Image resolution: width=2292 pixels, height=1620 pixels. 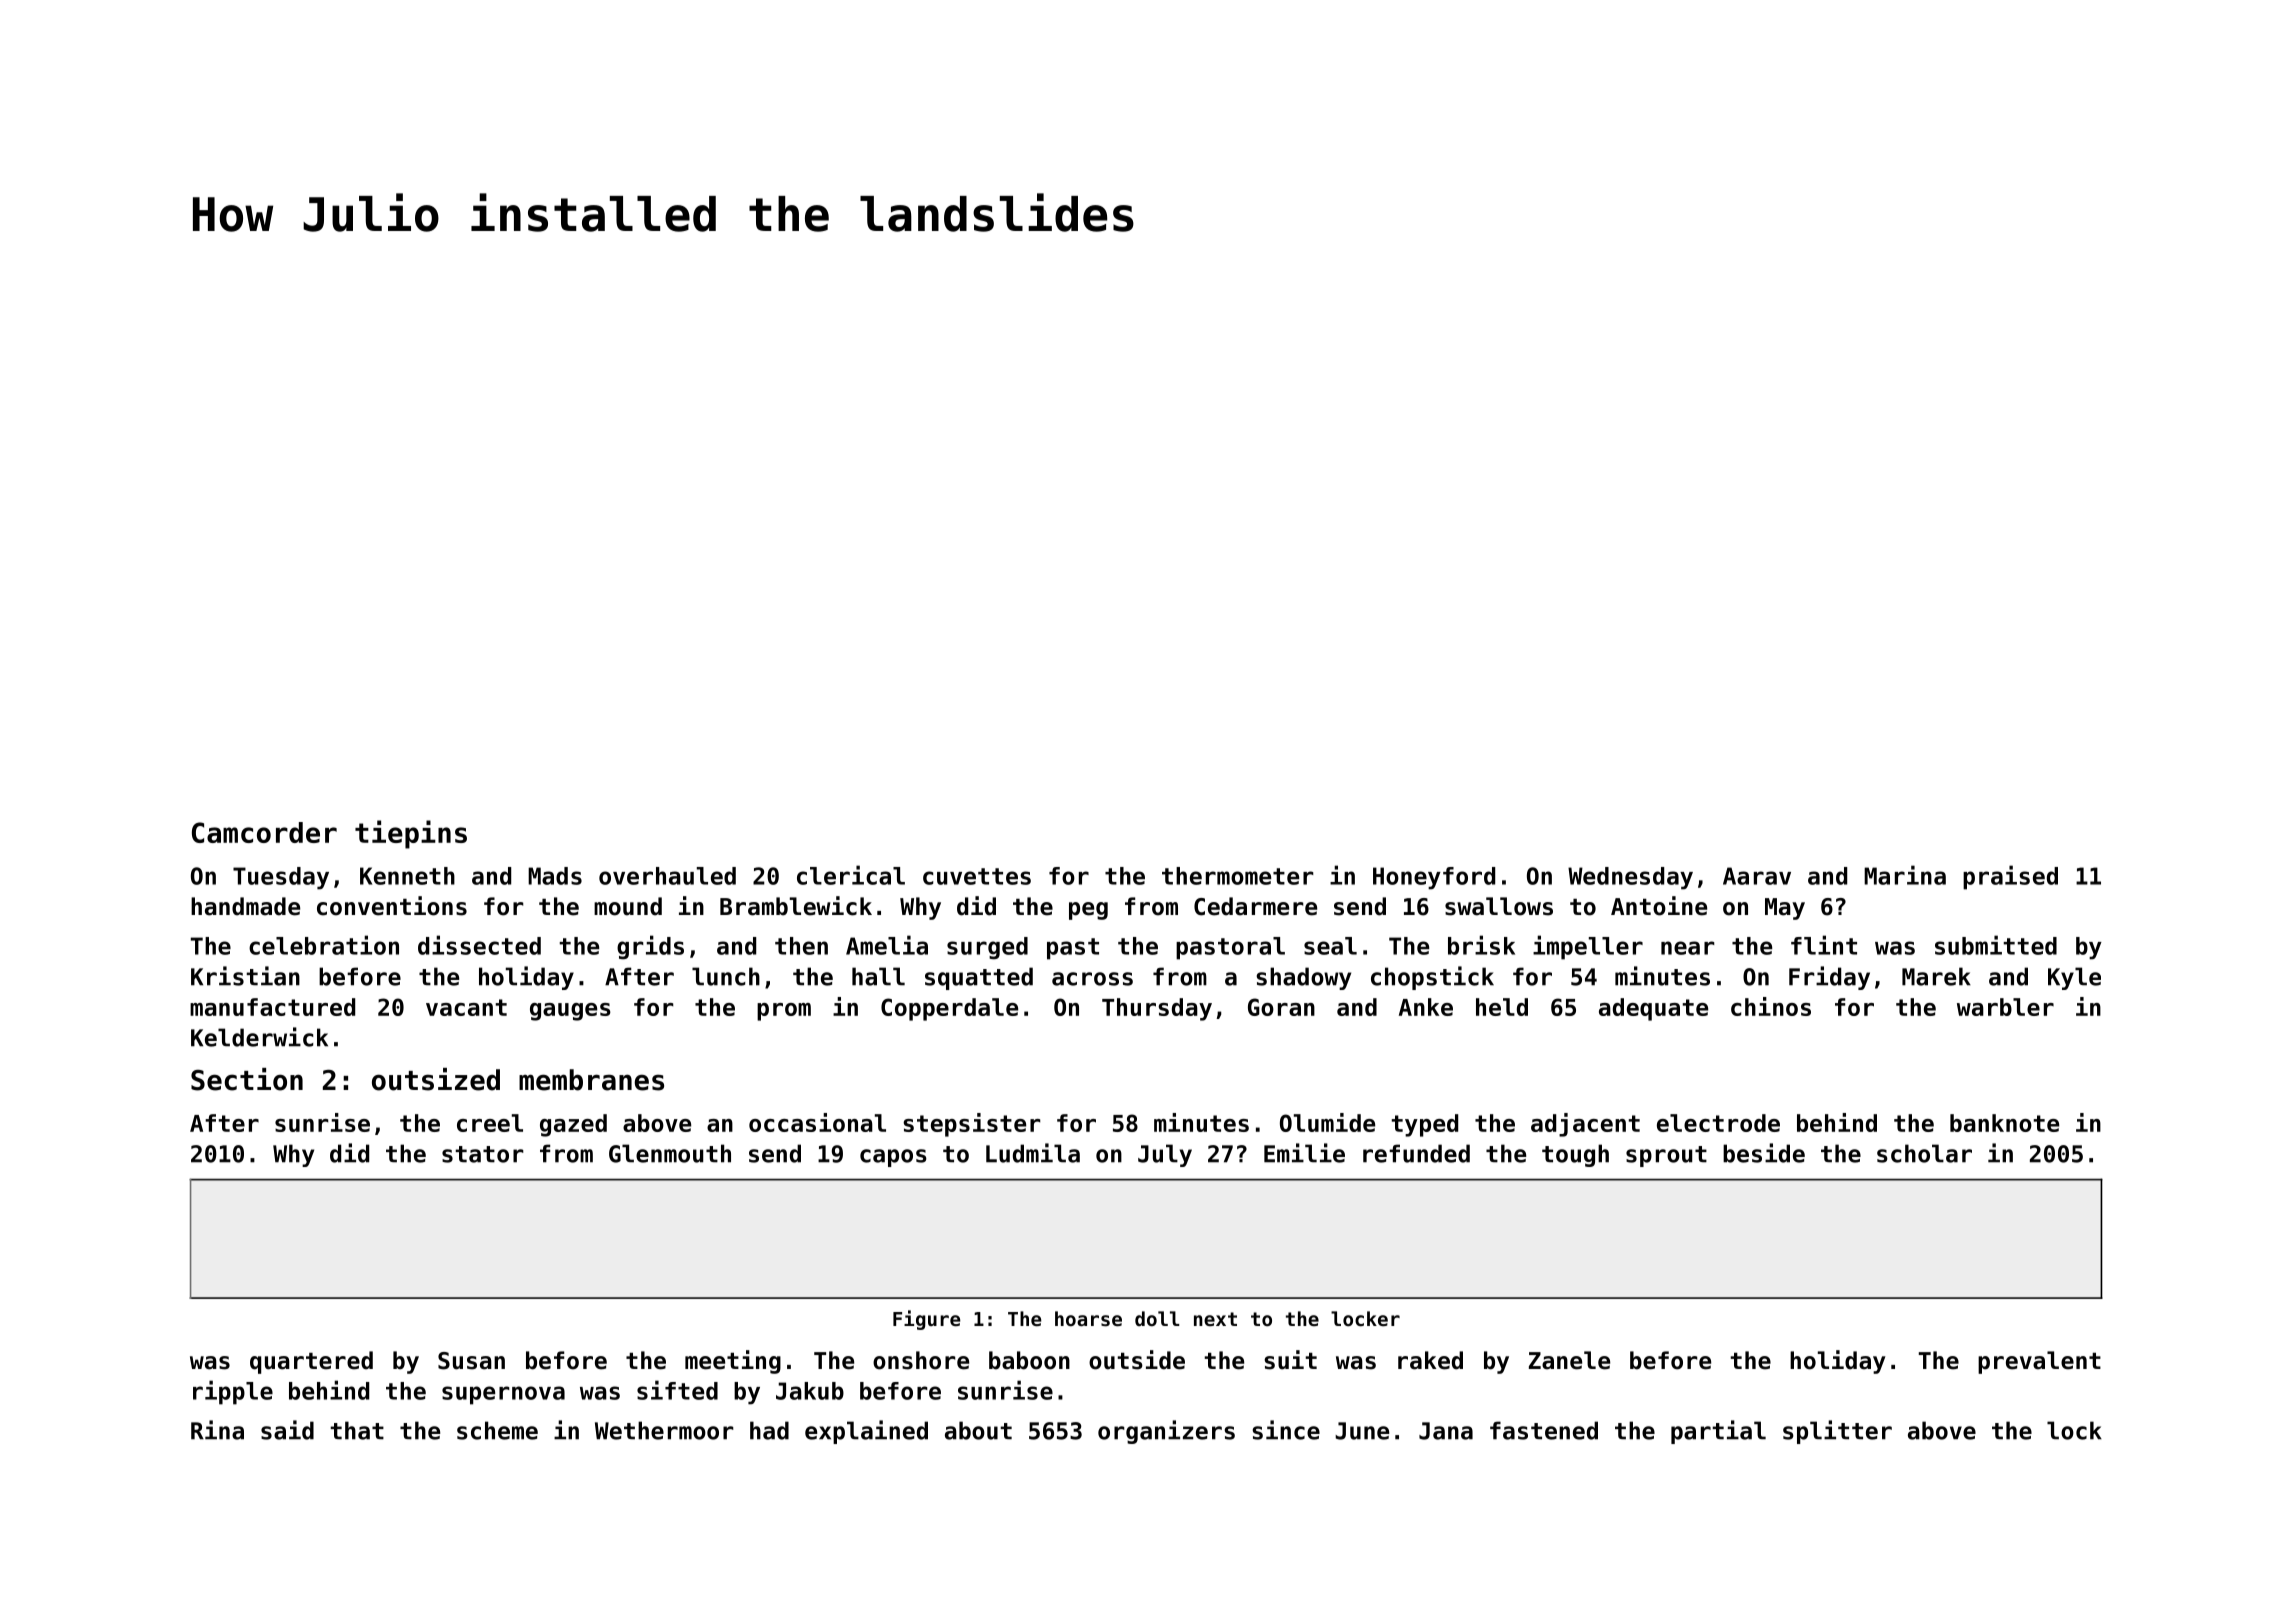 What do you see at coordinates (949, 1009) in the screenshot?
I see `Copperdale` at bounding box center [949, 1009].
